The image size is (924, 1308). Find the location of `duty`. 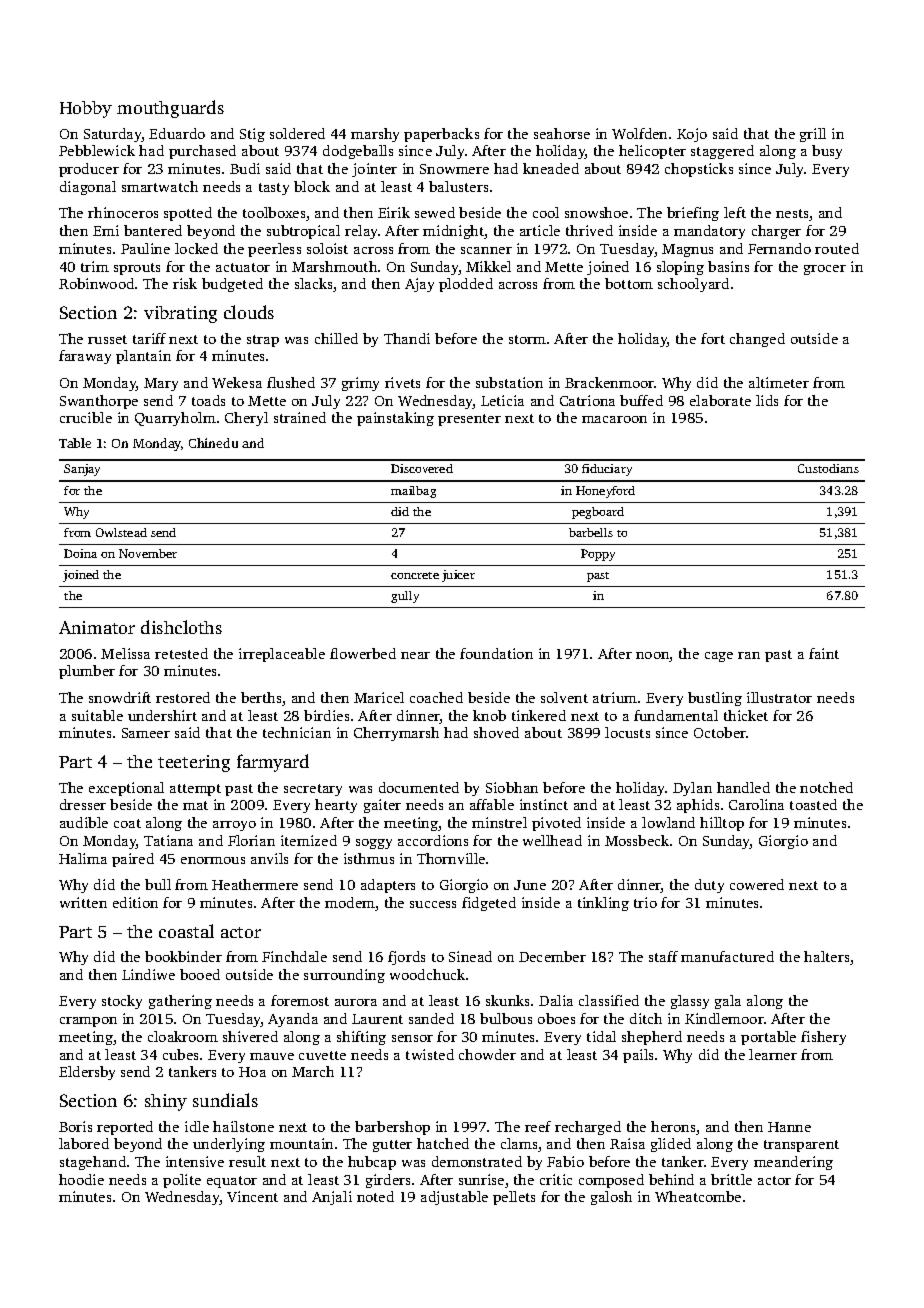

duty is located at coordinates (709, 886).
